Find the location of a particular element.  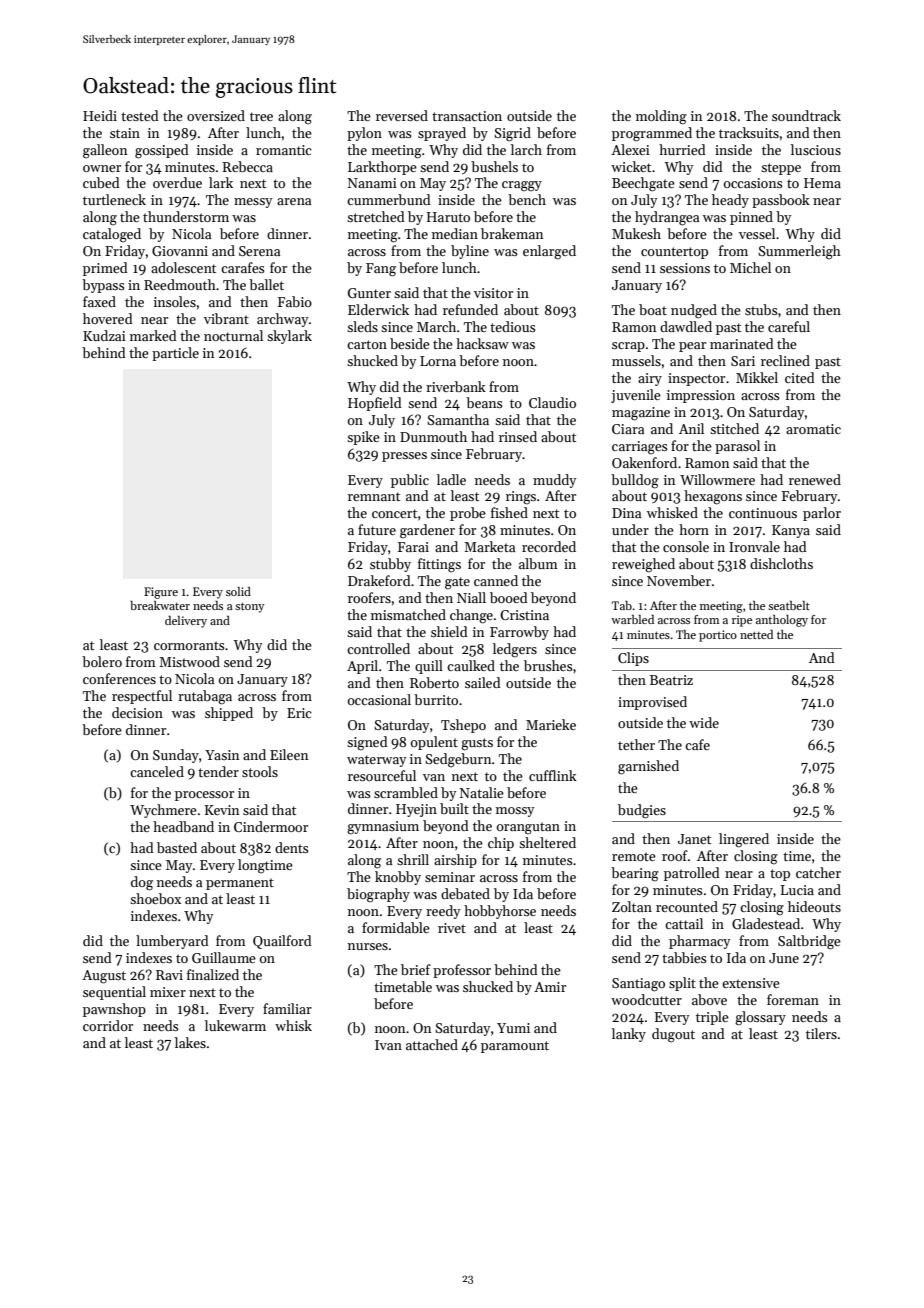

wicket is located at coordinates (631, 166).
